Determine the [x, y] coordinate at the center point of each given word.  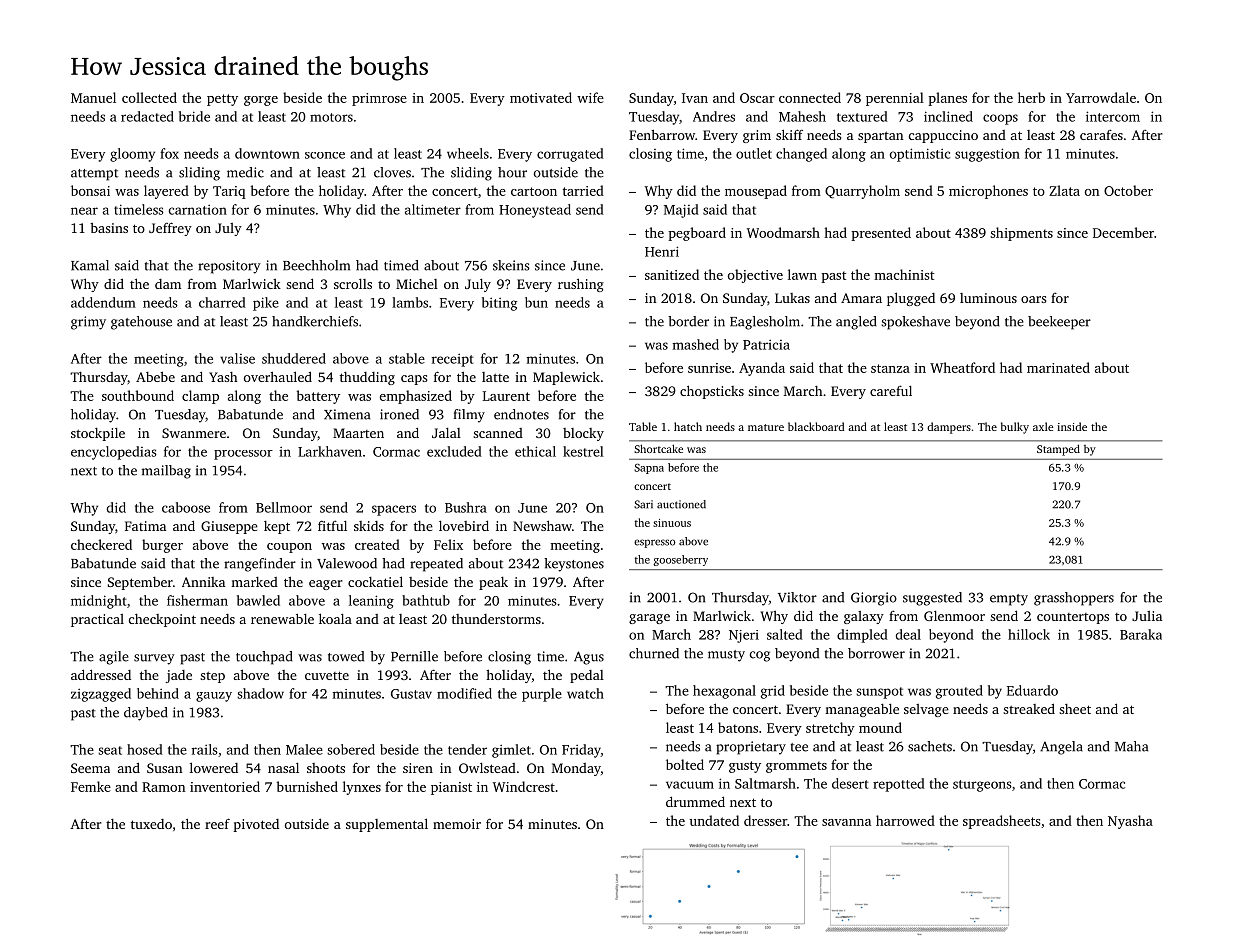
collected [149, 97]
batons [738, 727]
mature [766, 427]
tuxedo [151, 824]
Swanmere [194, 433]
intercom [1113, 116]
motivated [541, 97]
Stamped [1058, 450]
